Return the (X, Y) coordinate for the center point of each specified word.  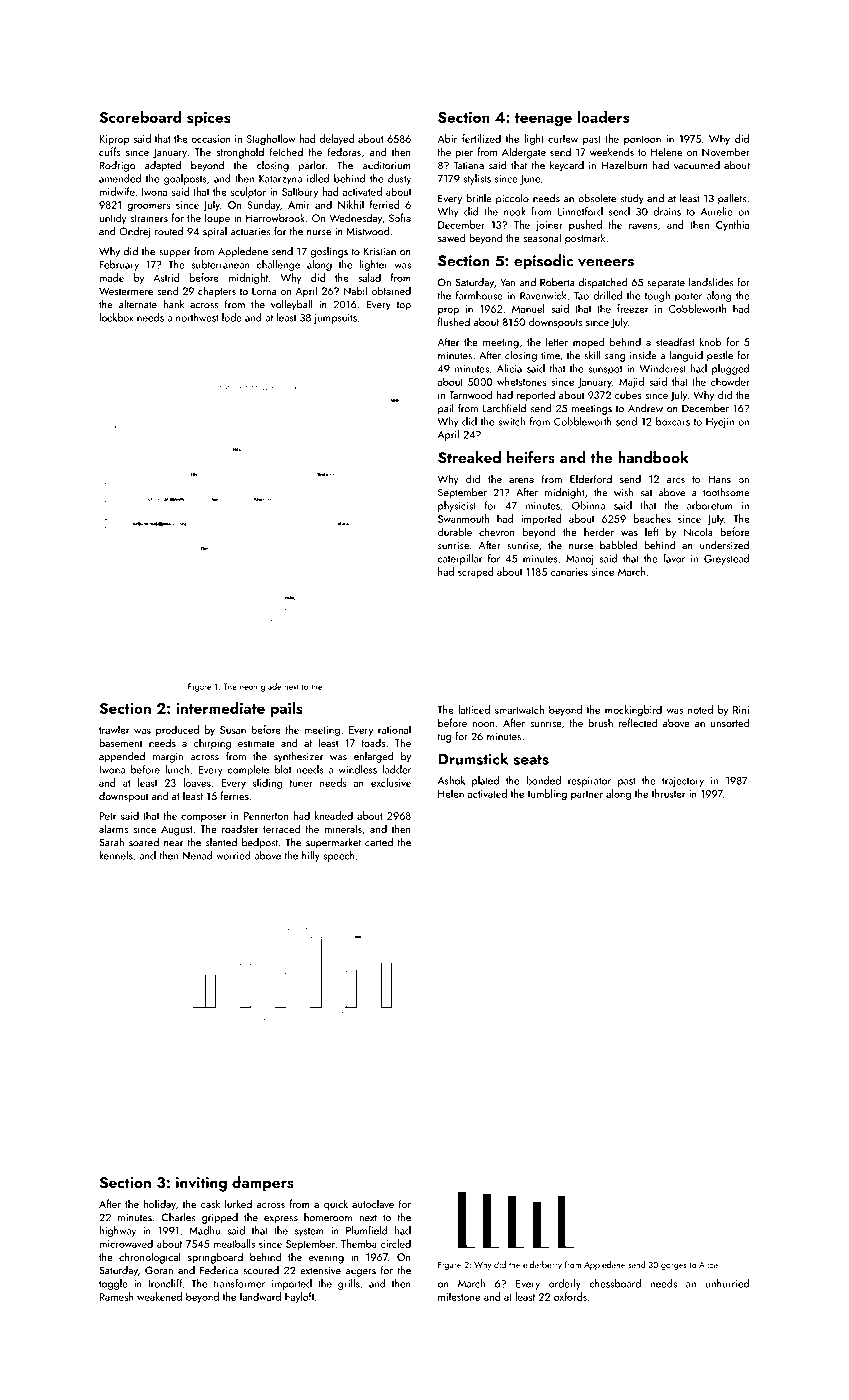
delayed (337, 139)
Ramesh (116, 1296)
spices (209, 119)
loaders (603, 116)
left (652, 531)
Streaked (469, 457)
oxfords (570, 1296)
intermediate (220, 707)
